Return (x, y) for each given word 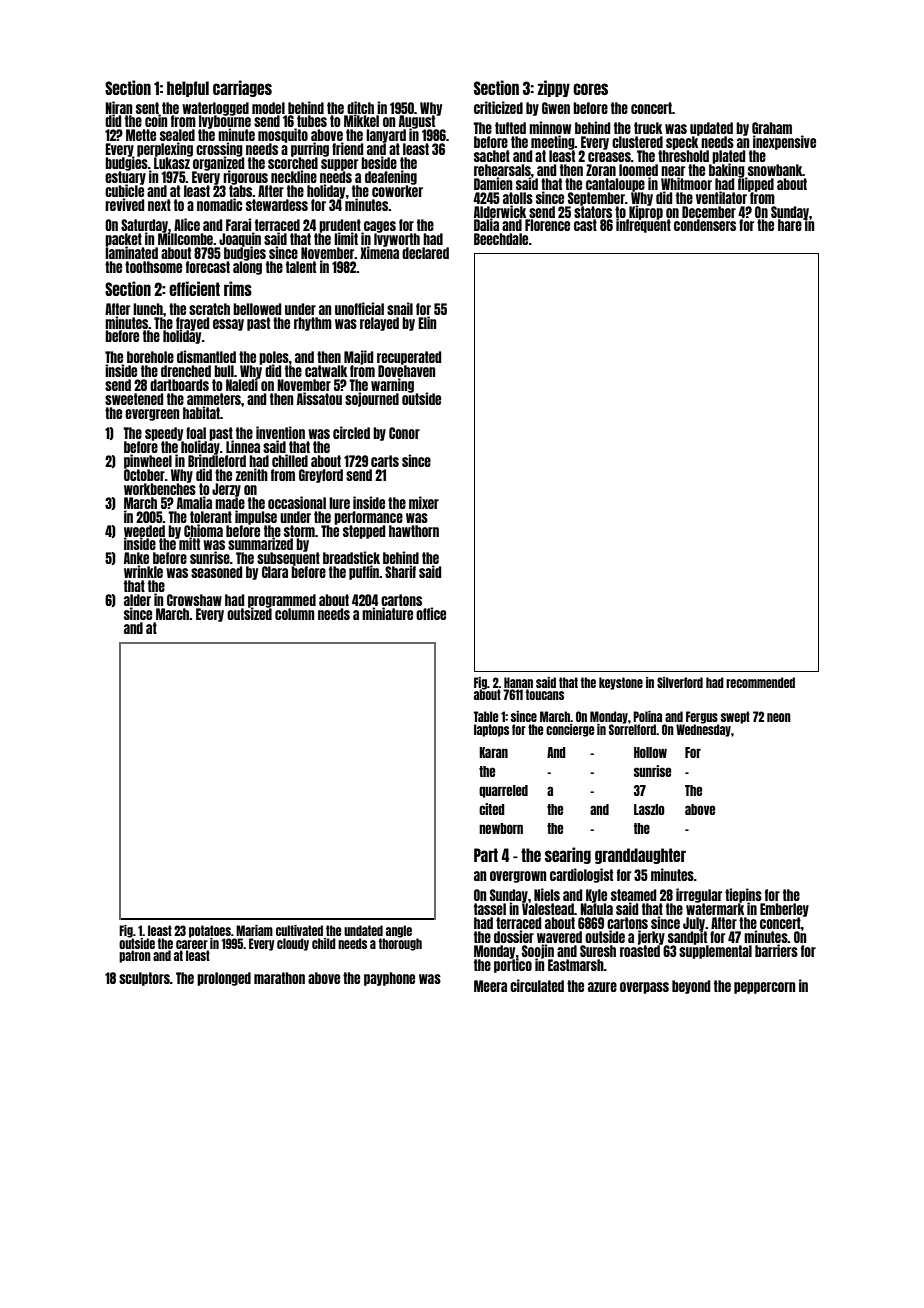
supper (339, 165)
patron (135, 956)
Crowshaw (194, 600)
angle (399, 931)
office (431, 613)
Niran (118, 107)
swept (735, 717)
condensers (705, 225)
